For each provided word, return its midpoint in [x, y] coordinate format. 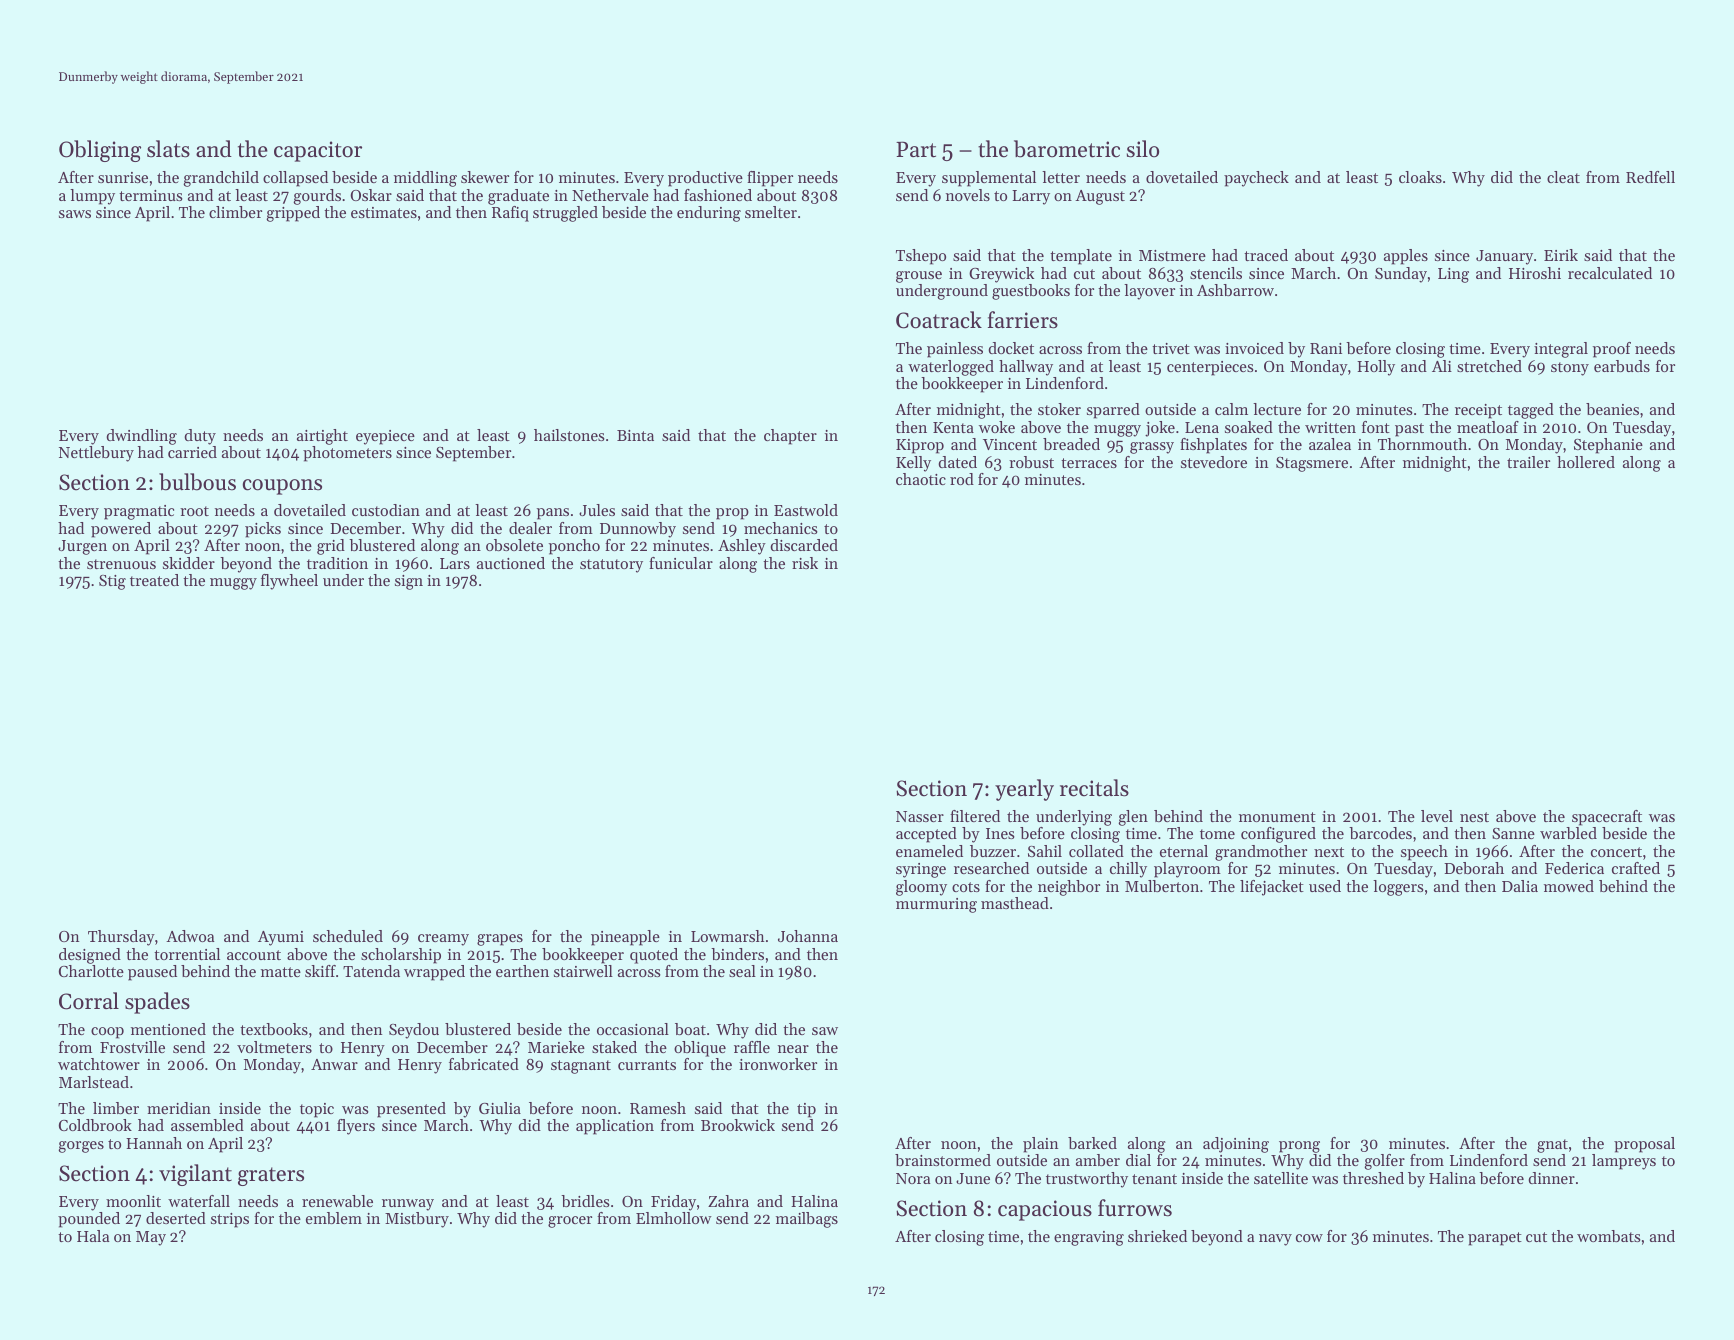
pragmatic [139, 512]
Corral [89, 1001]
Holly [1376, 368]
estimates [384, 212]
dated [957, 462]
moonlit [133, 1201]
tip [806, 1110]
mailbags [807, 1220]
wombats [1609, 1236]
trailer [1528, 462]
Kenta [953, 427]
